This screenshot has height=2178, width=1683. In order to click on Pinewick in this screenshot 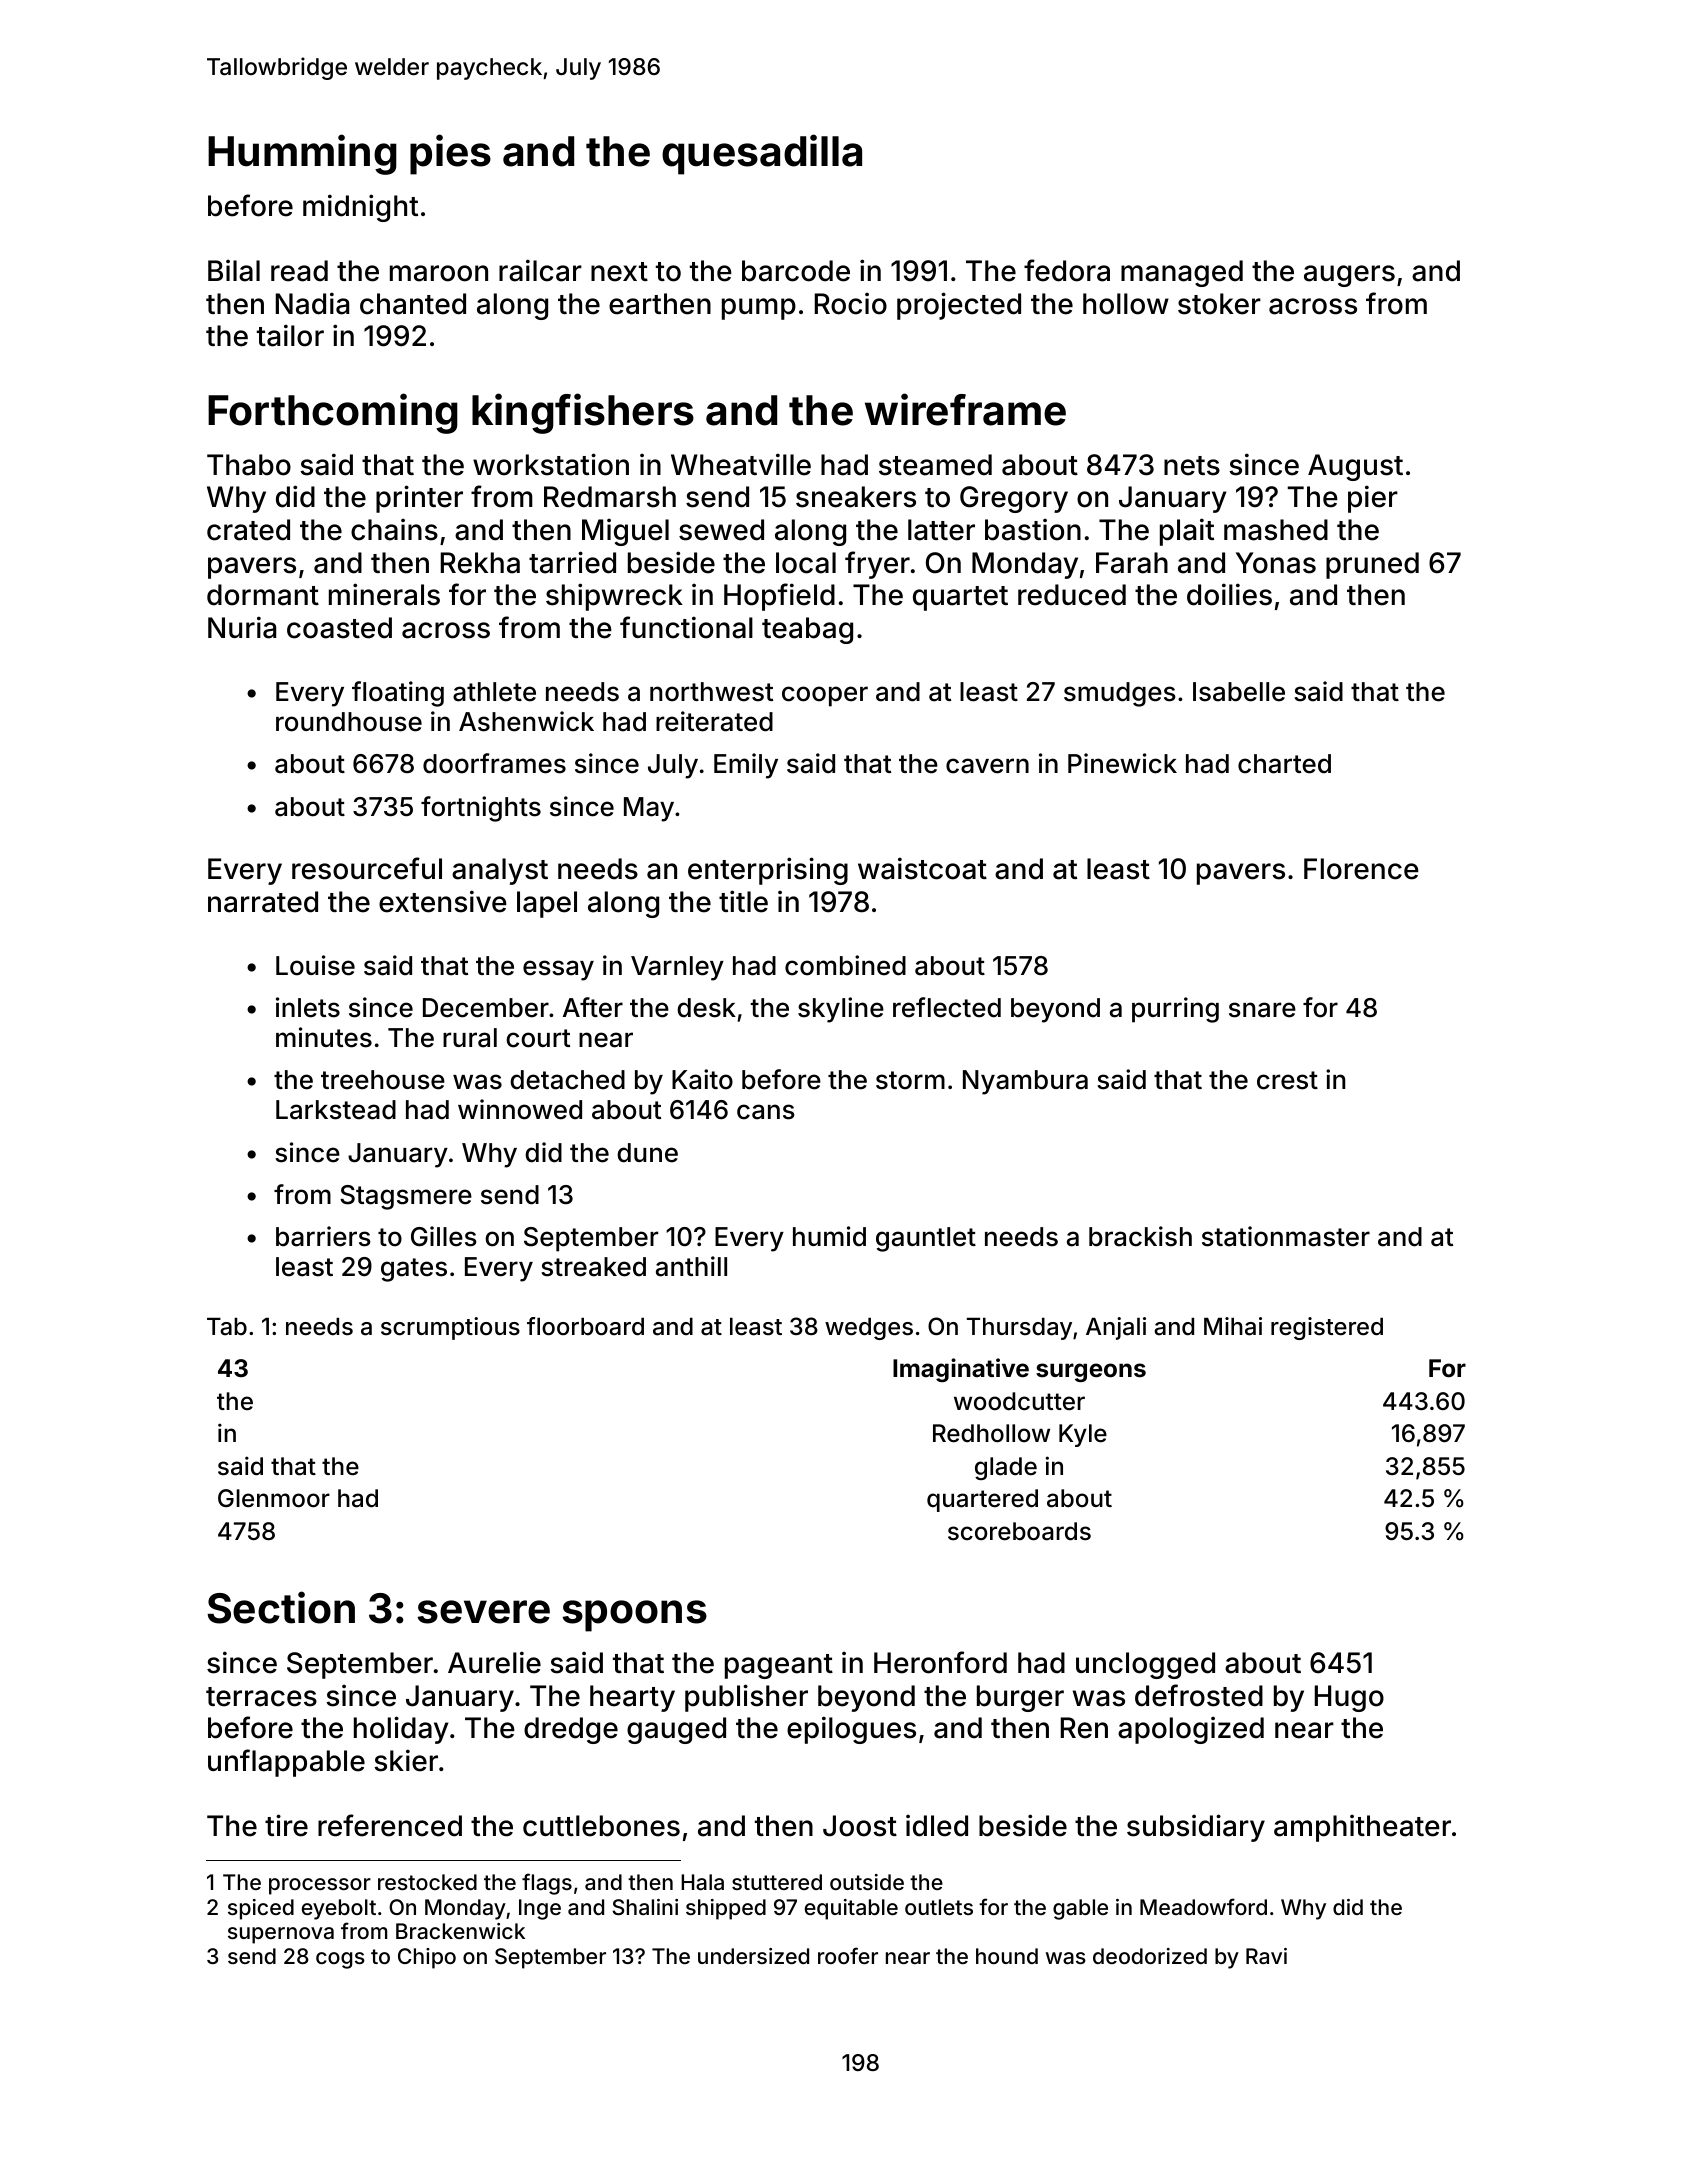, I will do `click(1122, 763)`.
